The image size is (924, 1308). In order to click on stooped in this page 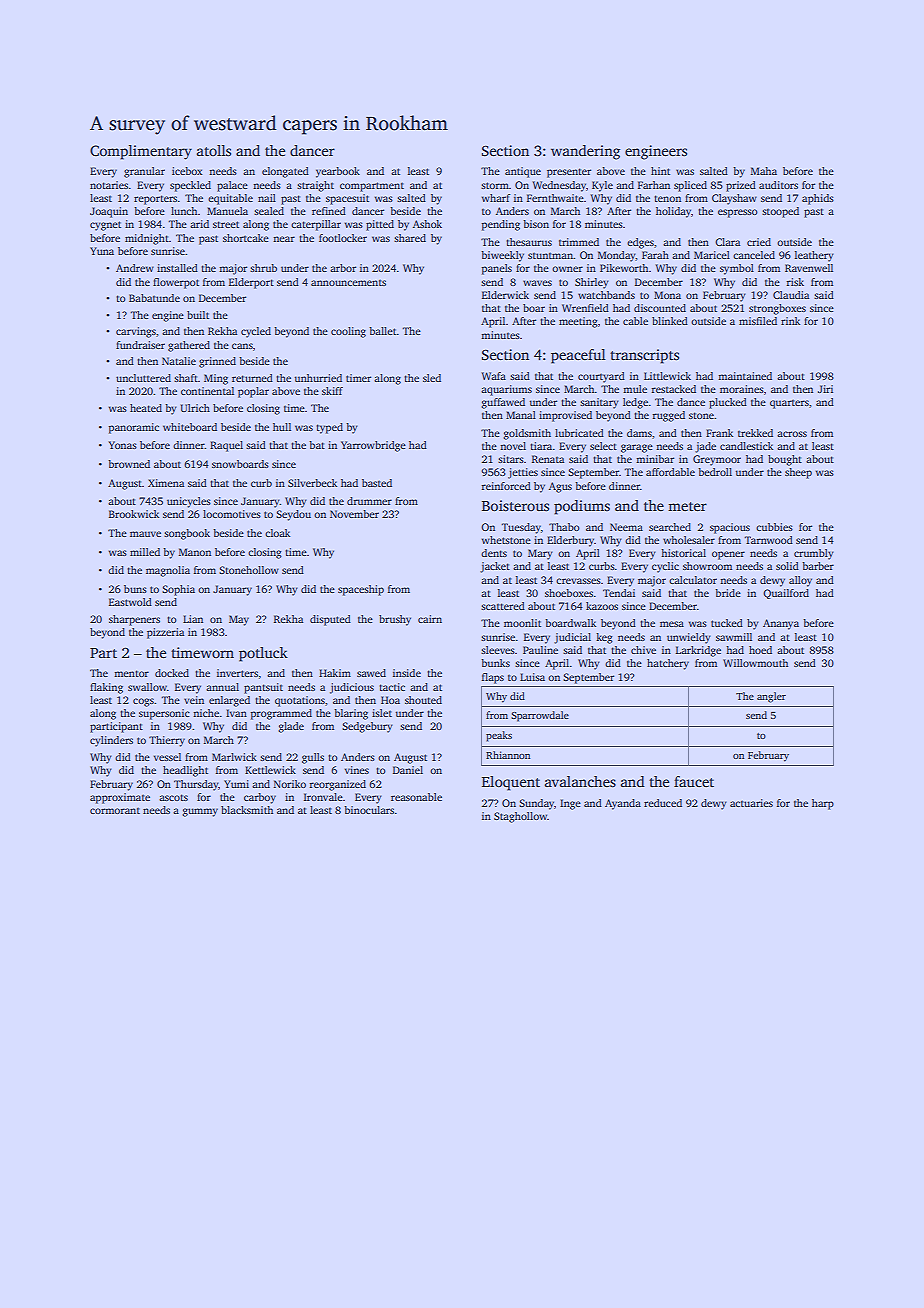, I will do `click(780, 212)`.
